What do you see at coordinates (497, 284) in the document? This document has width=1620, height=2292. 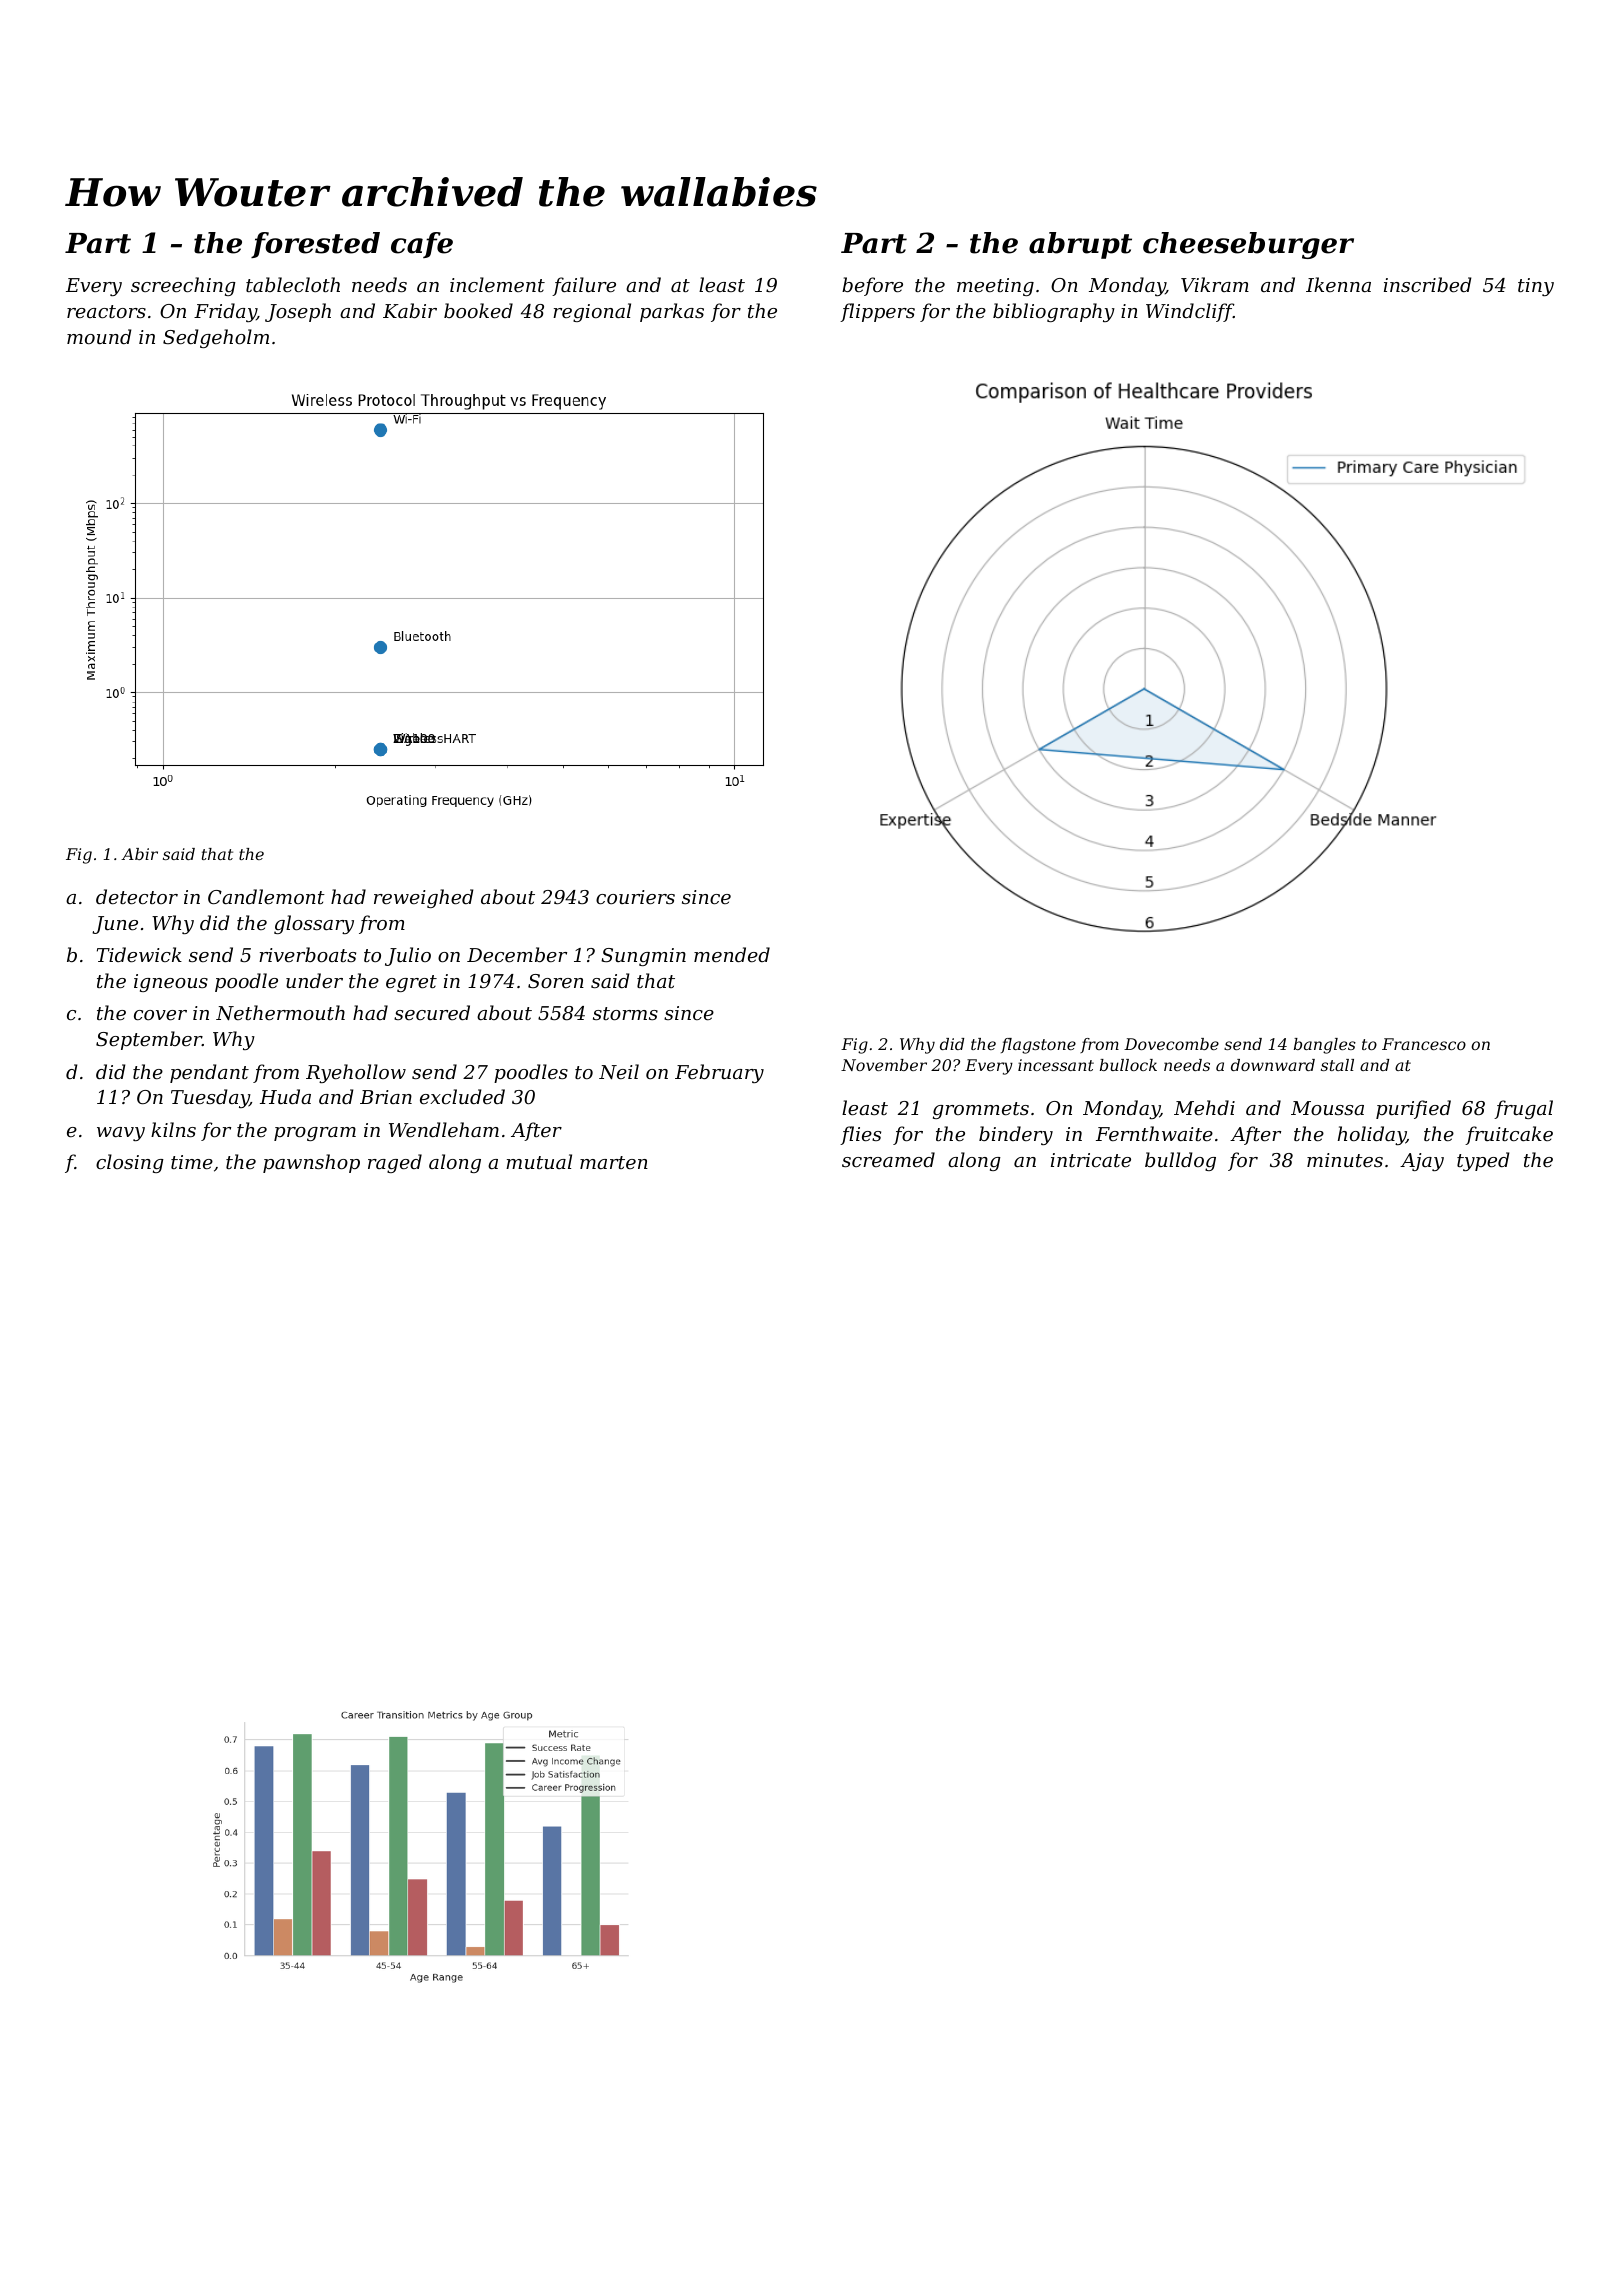 I see `inclement` at bounding box center [497, 284].
